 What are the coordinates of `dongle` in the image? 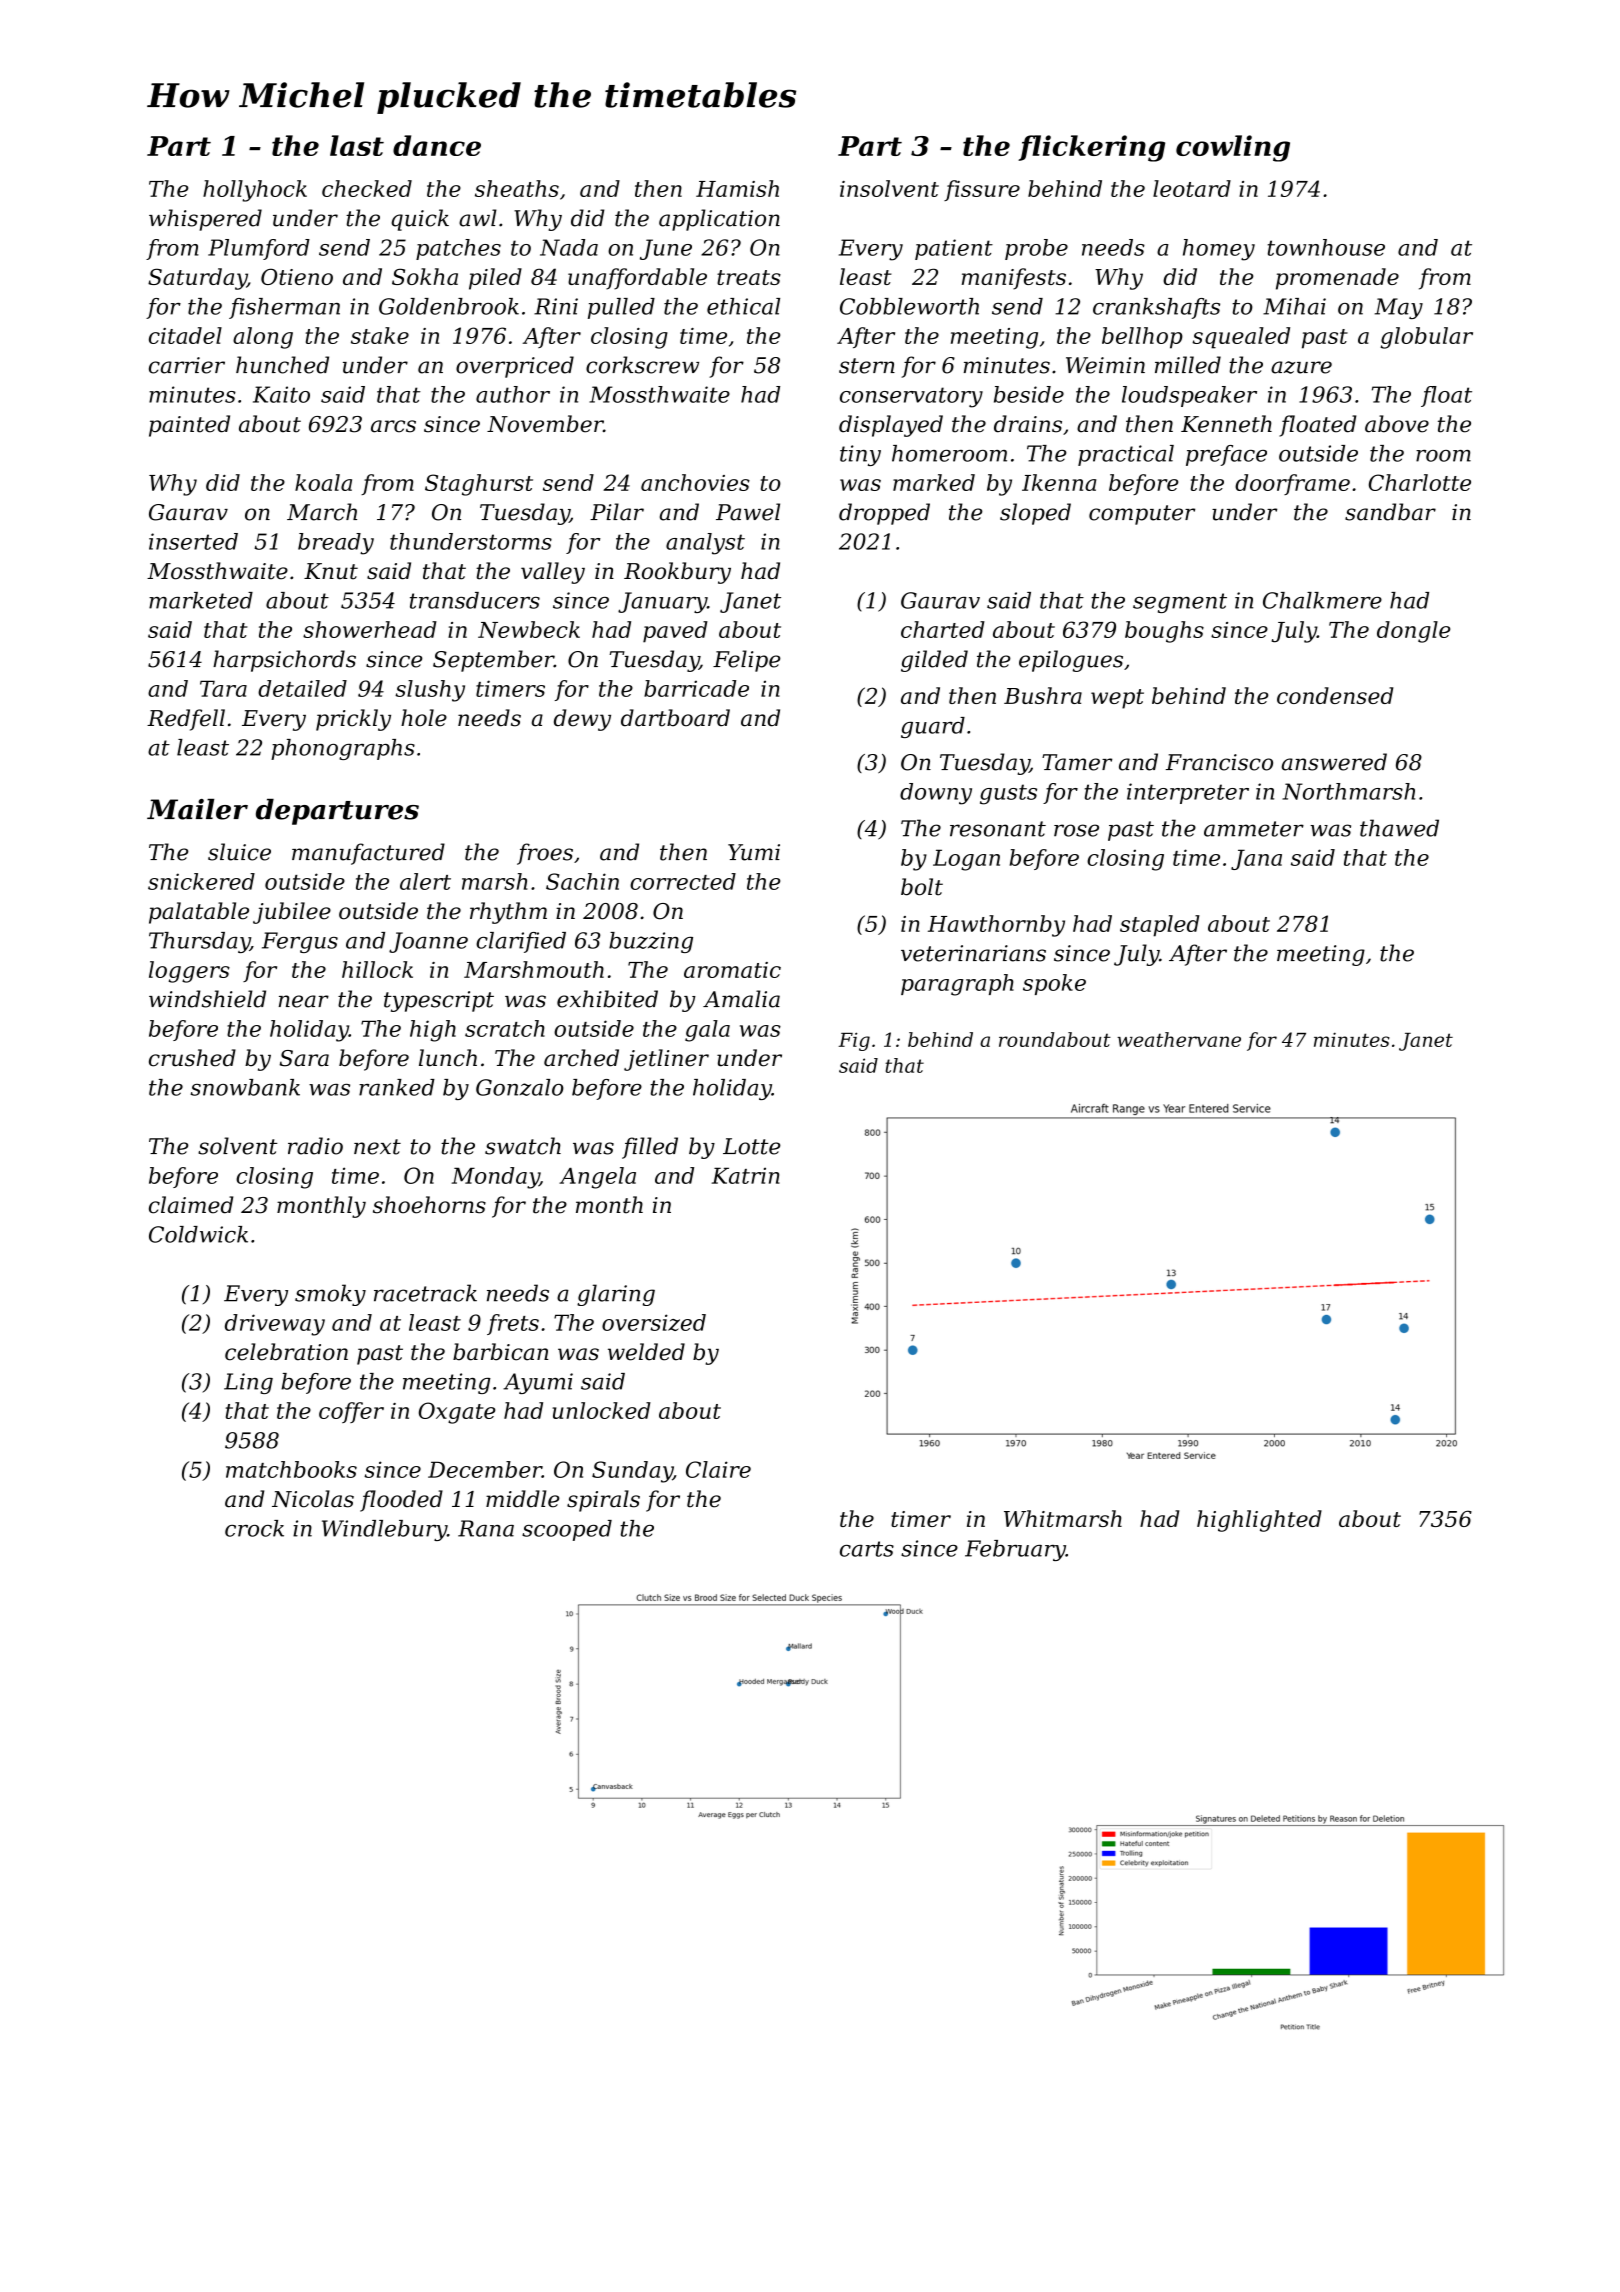 It's located at (1413, 632).
